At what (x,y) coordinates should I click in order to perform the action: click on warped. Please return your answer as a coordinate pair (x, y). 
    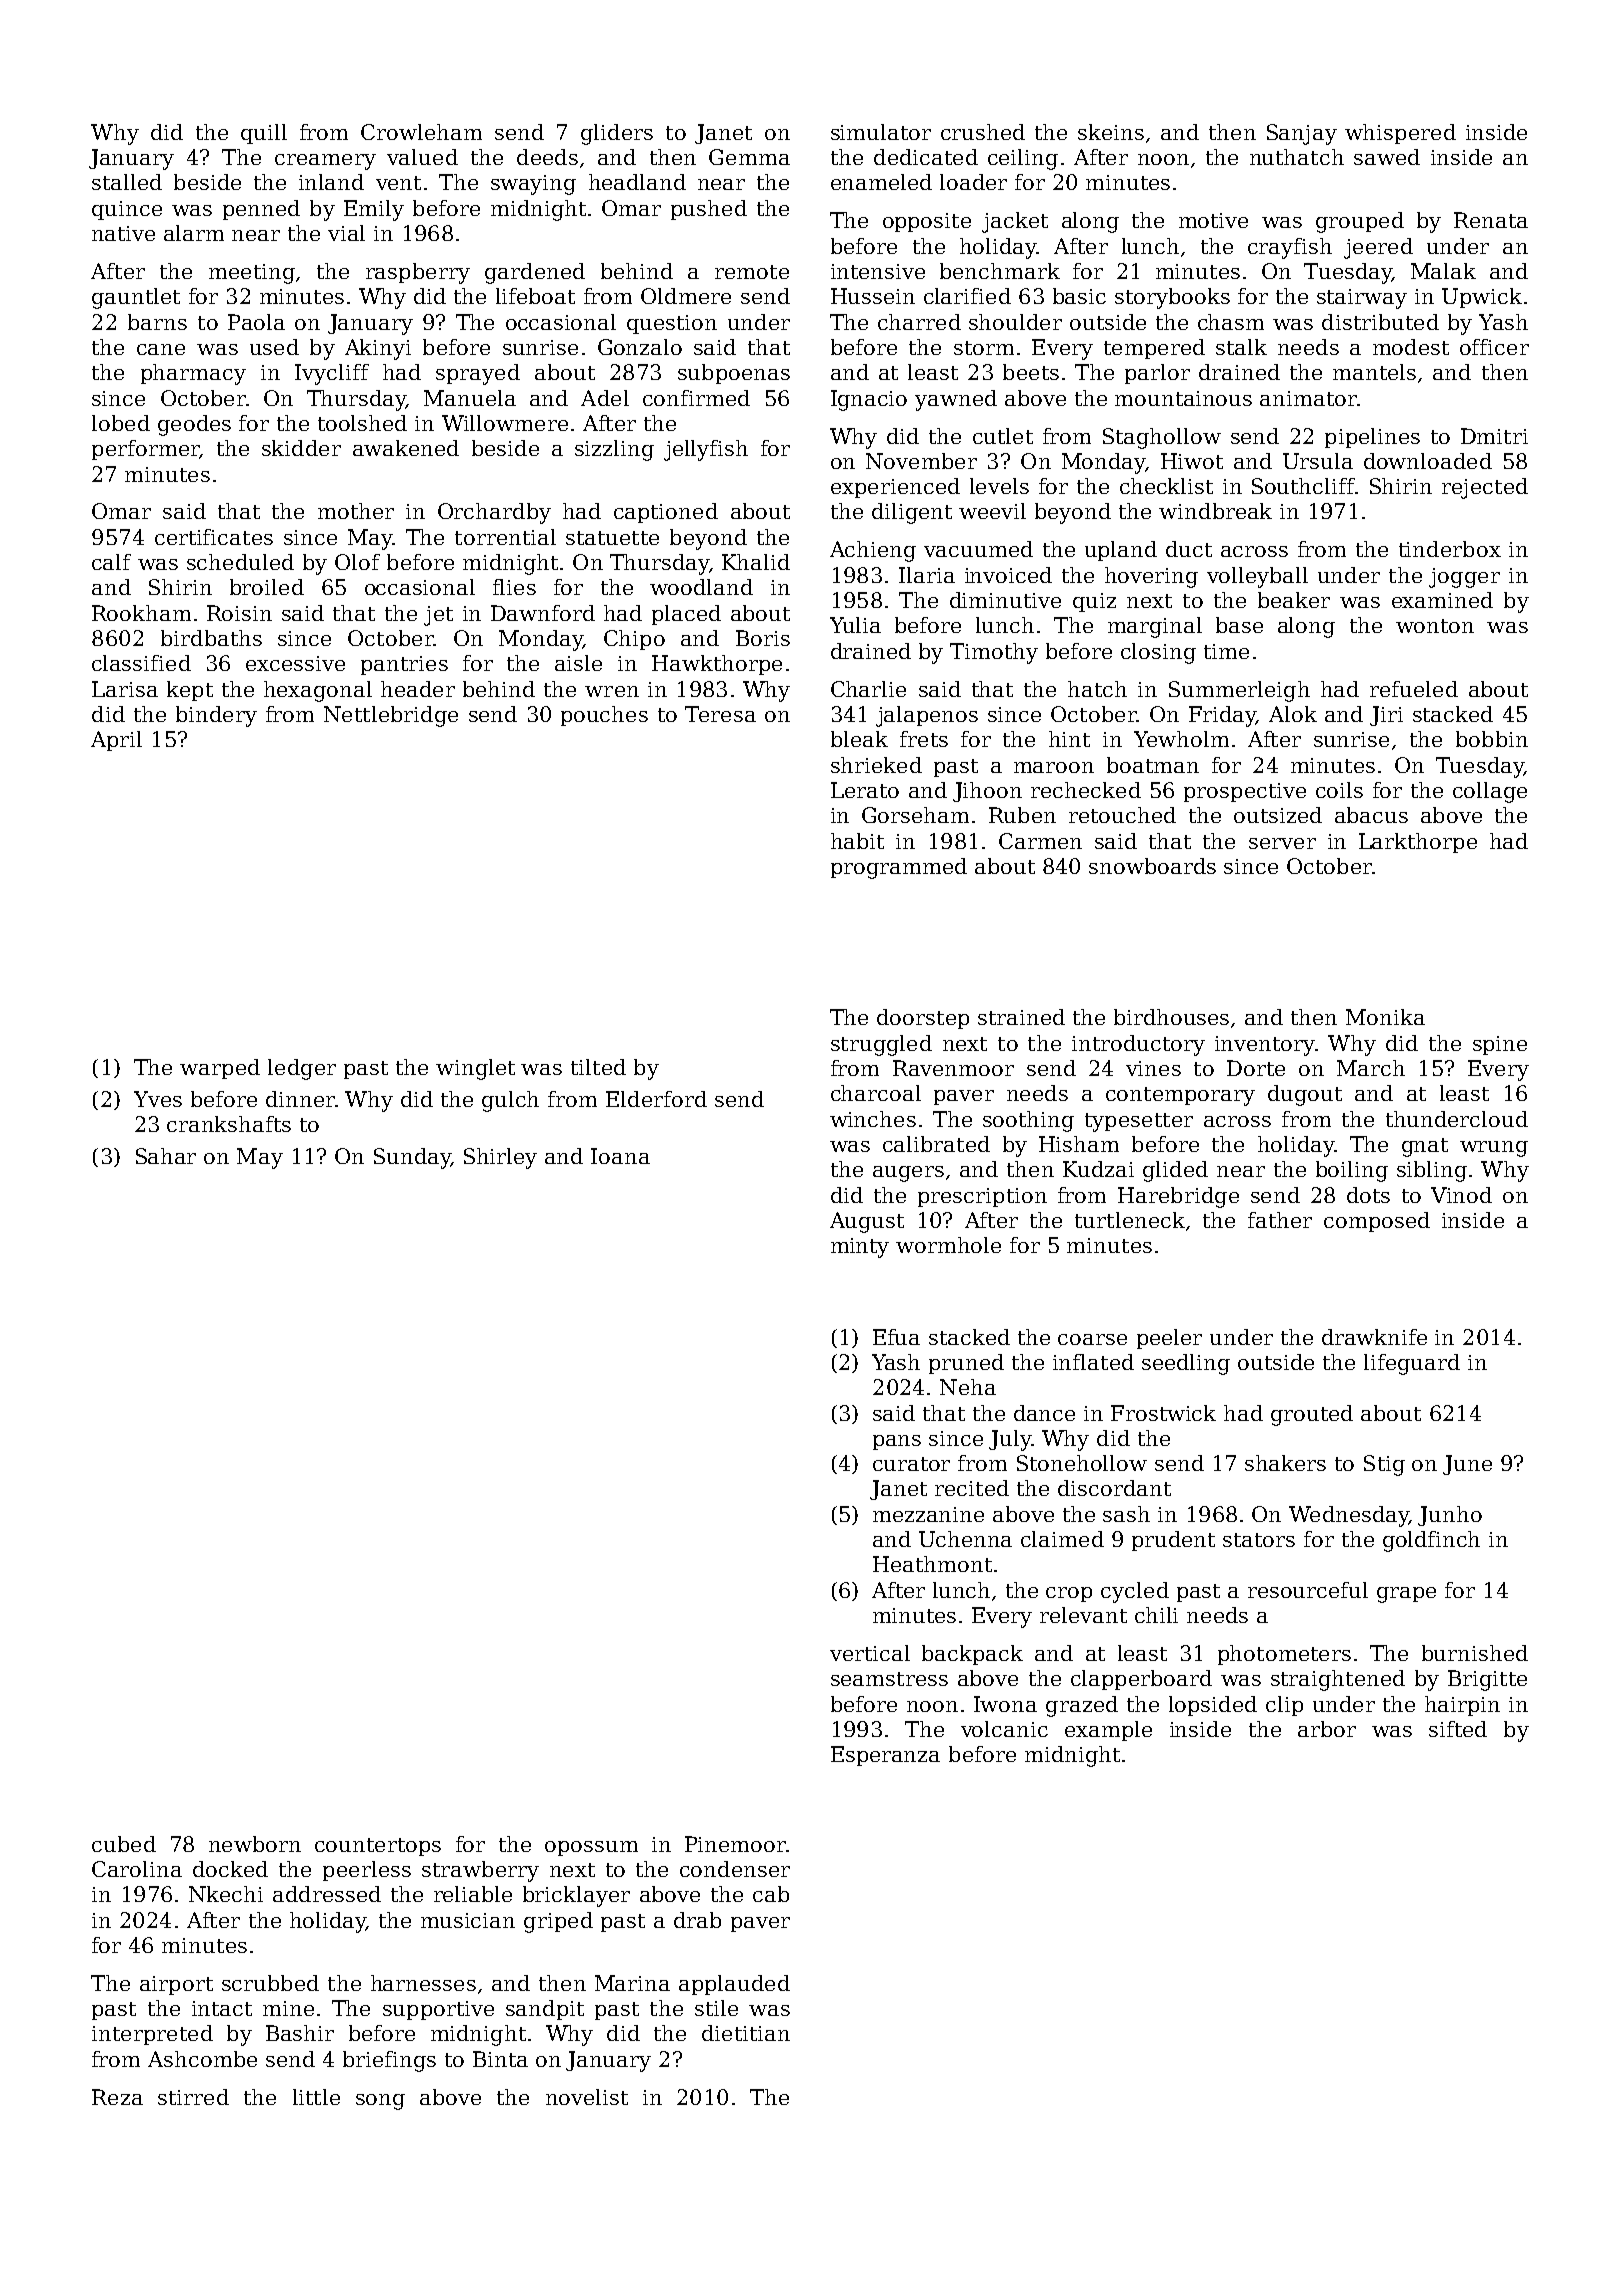
    Looking at the image, I should click on (220, 1069).
